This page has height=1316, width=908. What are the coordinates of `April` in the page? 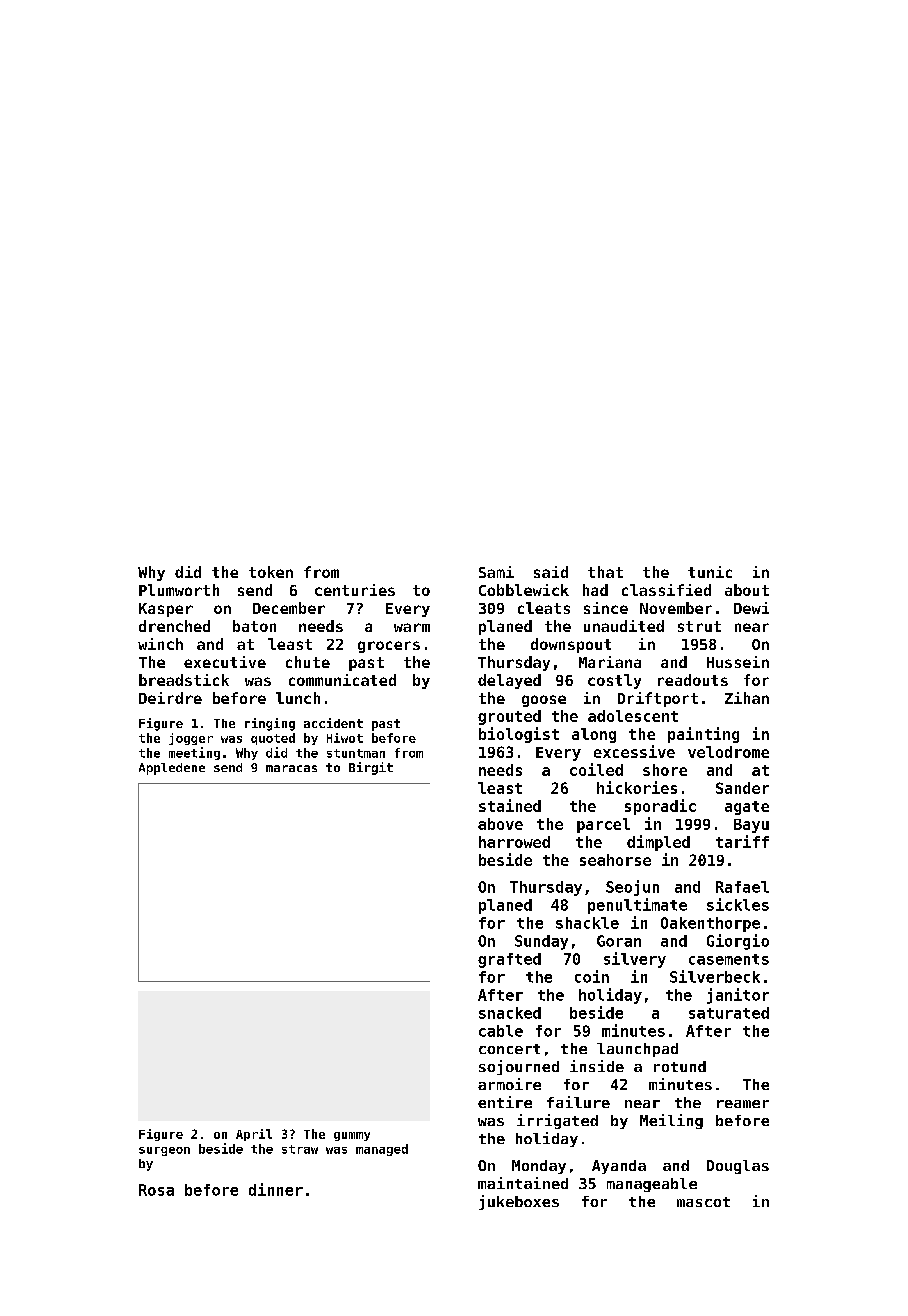 It's located at (254, 1135).
